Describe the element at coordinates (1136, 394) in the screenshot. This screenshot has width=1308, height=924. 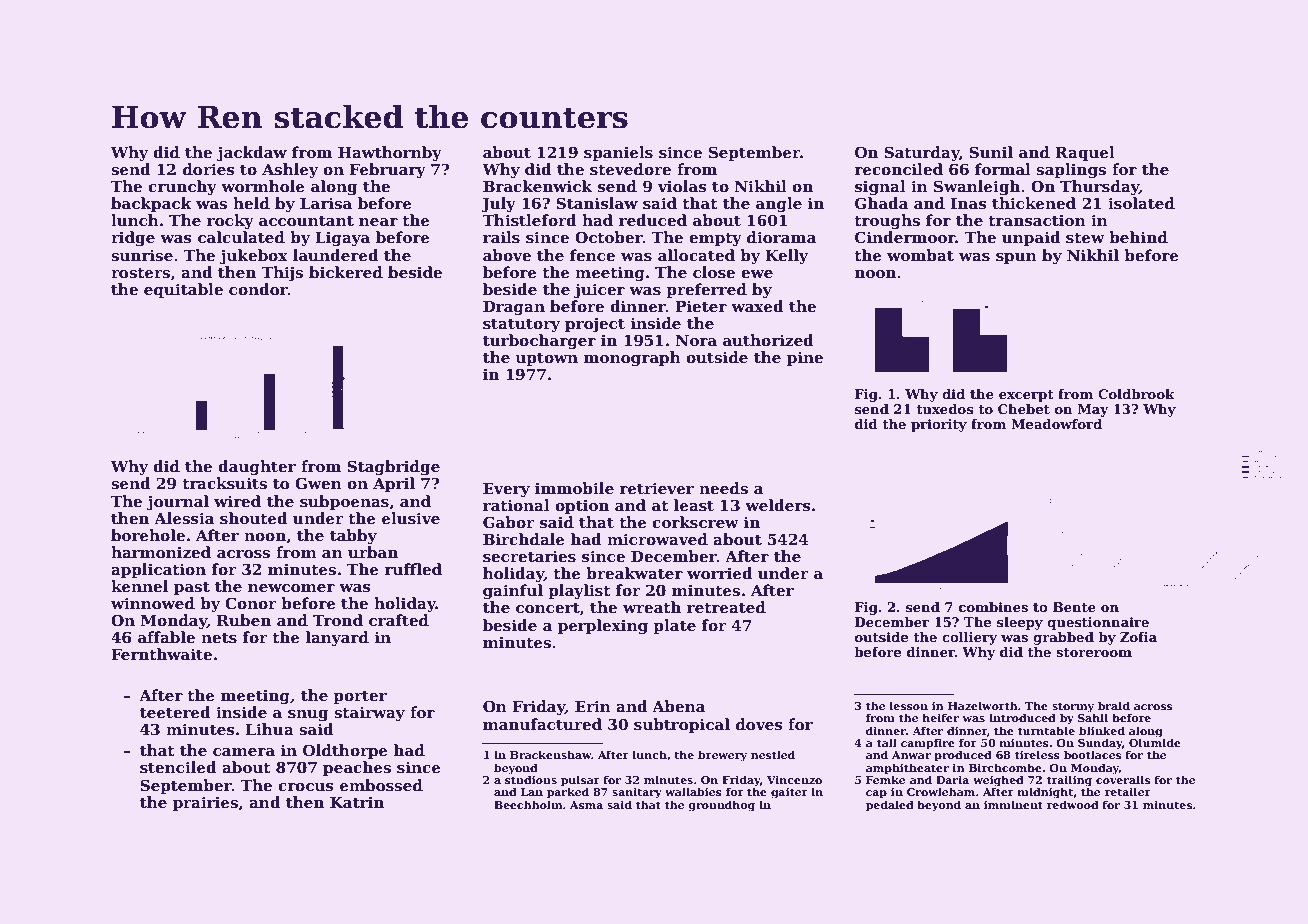
I see `Coldbrook` at that location.
